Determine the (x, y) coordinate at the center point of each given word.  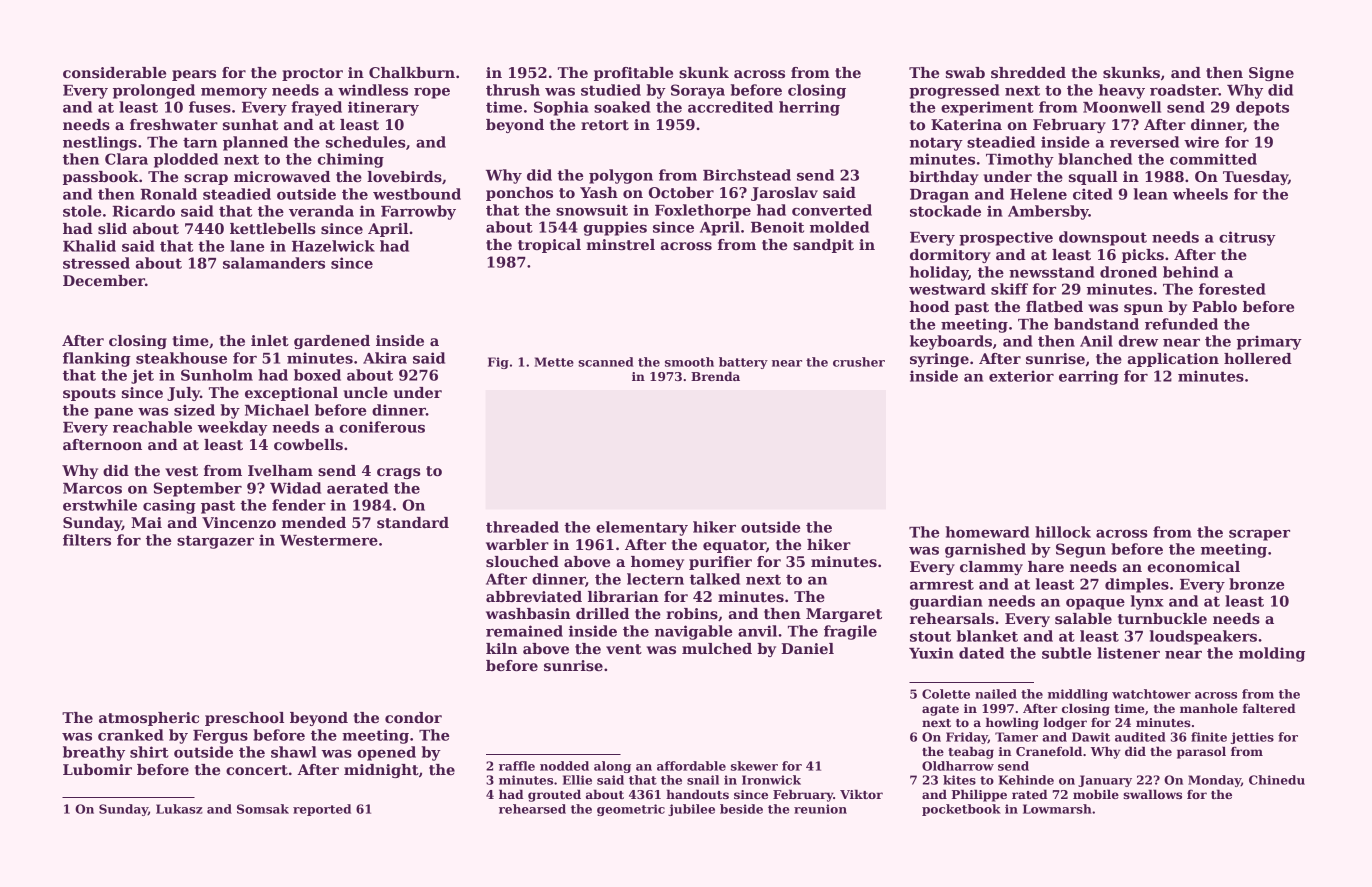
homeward (987, 532)
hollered (1258, 358)
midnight (381, 771)
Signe (1271, 74)
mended (314, 522)
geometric (631, 810)
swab (965, 72)
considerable (114, 72)
